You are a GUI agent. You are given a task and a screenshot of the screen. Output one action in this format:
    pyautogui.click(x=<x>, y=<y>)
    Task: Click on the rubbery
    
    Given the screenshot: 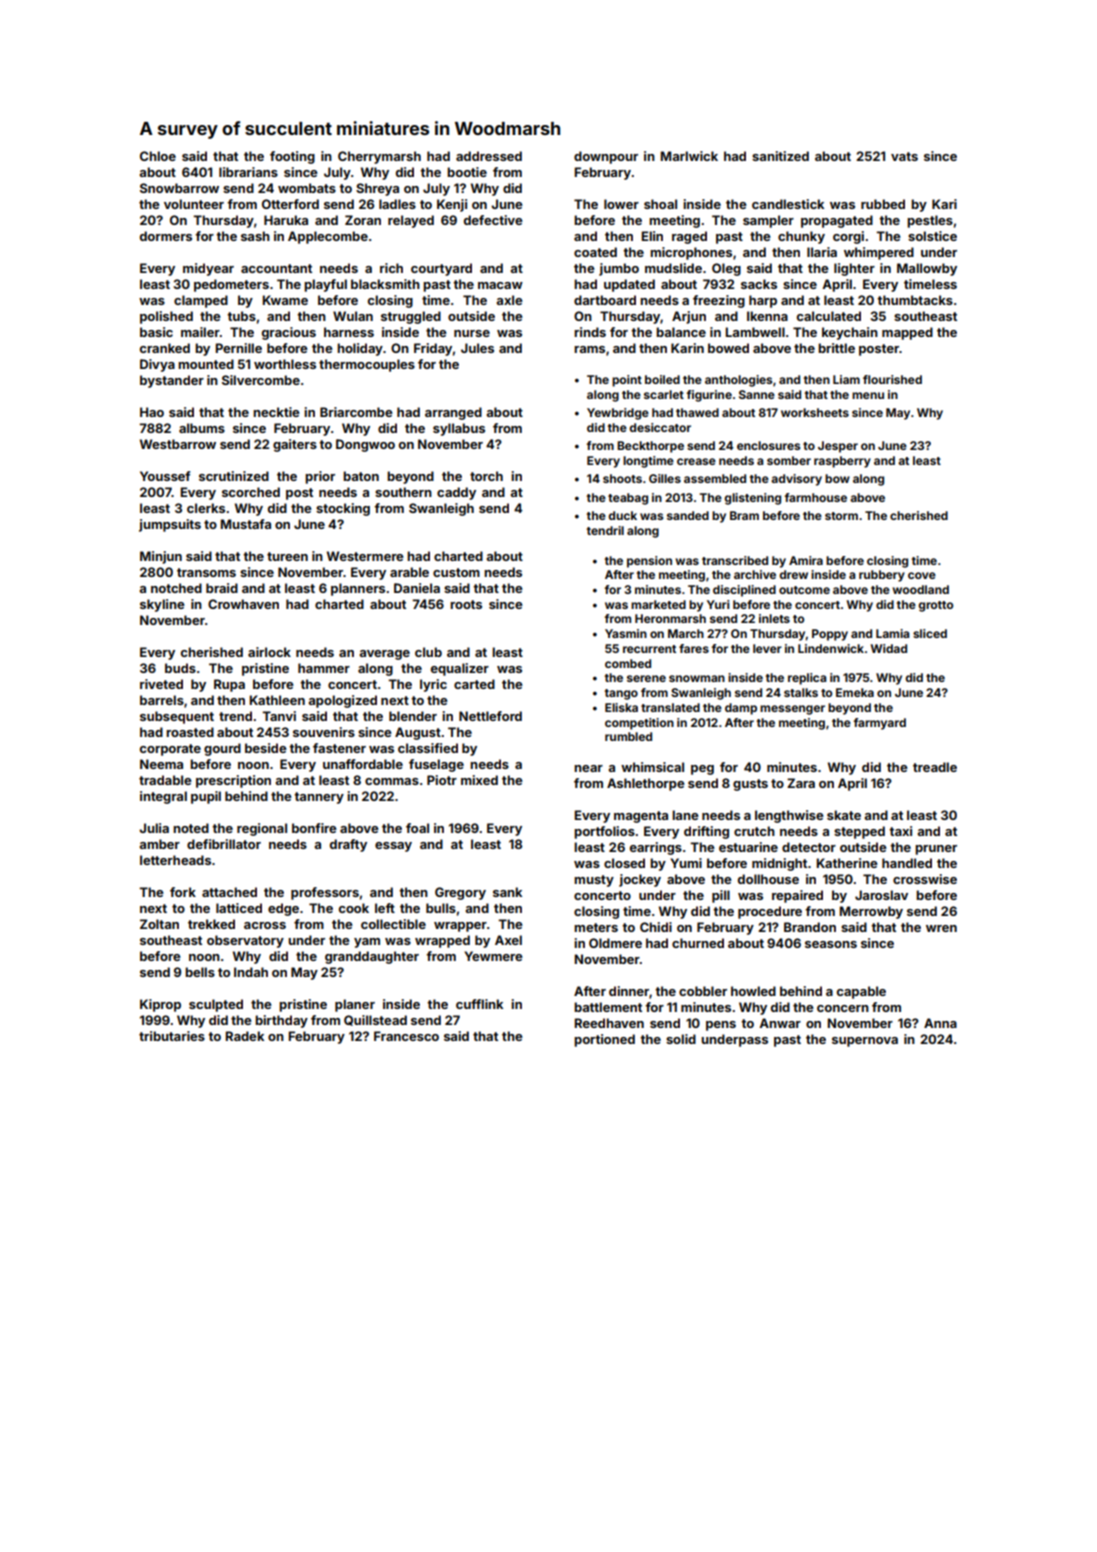 What is the action you would take?
    pyautogui.click(x=882, y=576)
